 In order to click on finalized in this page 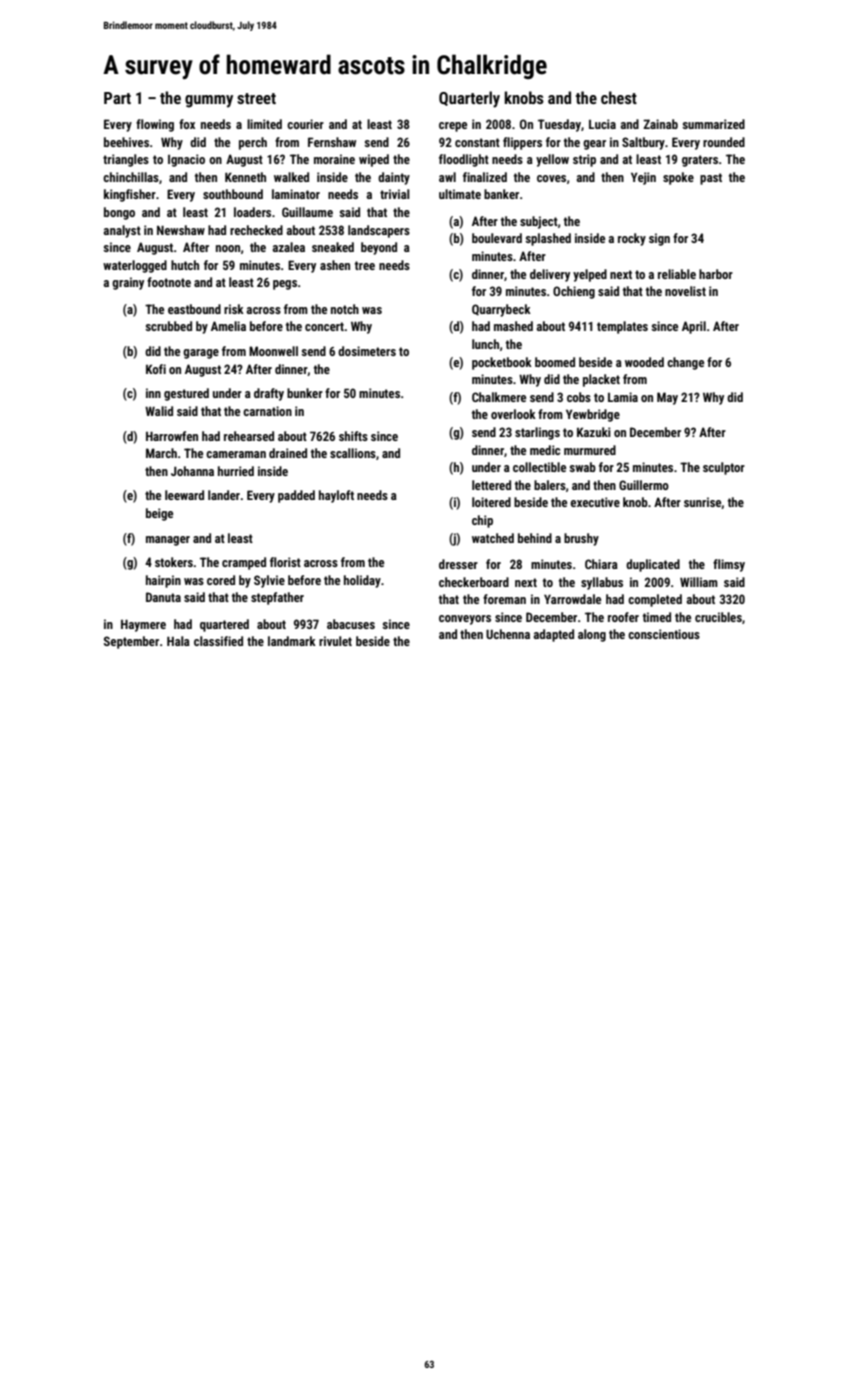, I will do `click(485, 177)`.
